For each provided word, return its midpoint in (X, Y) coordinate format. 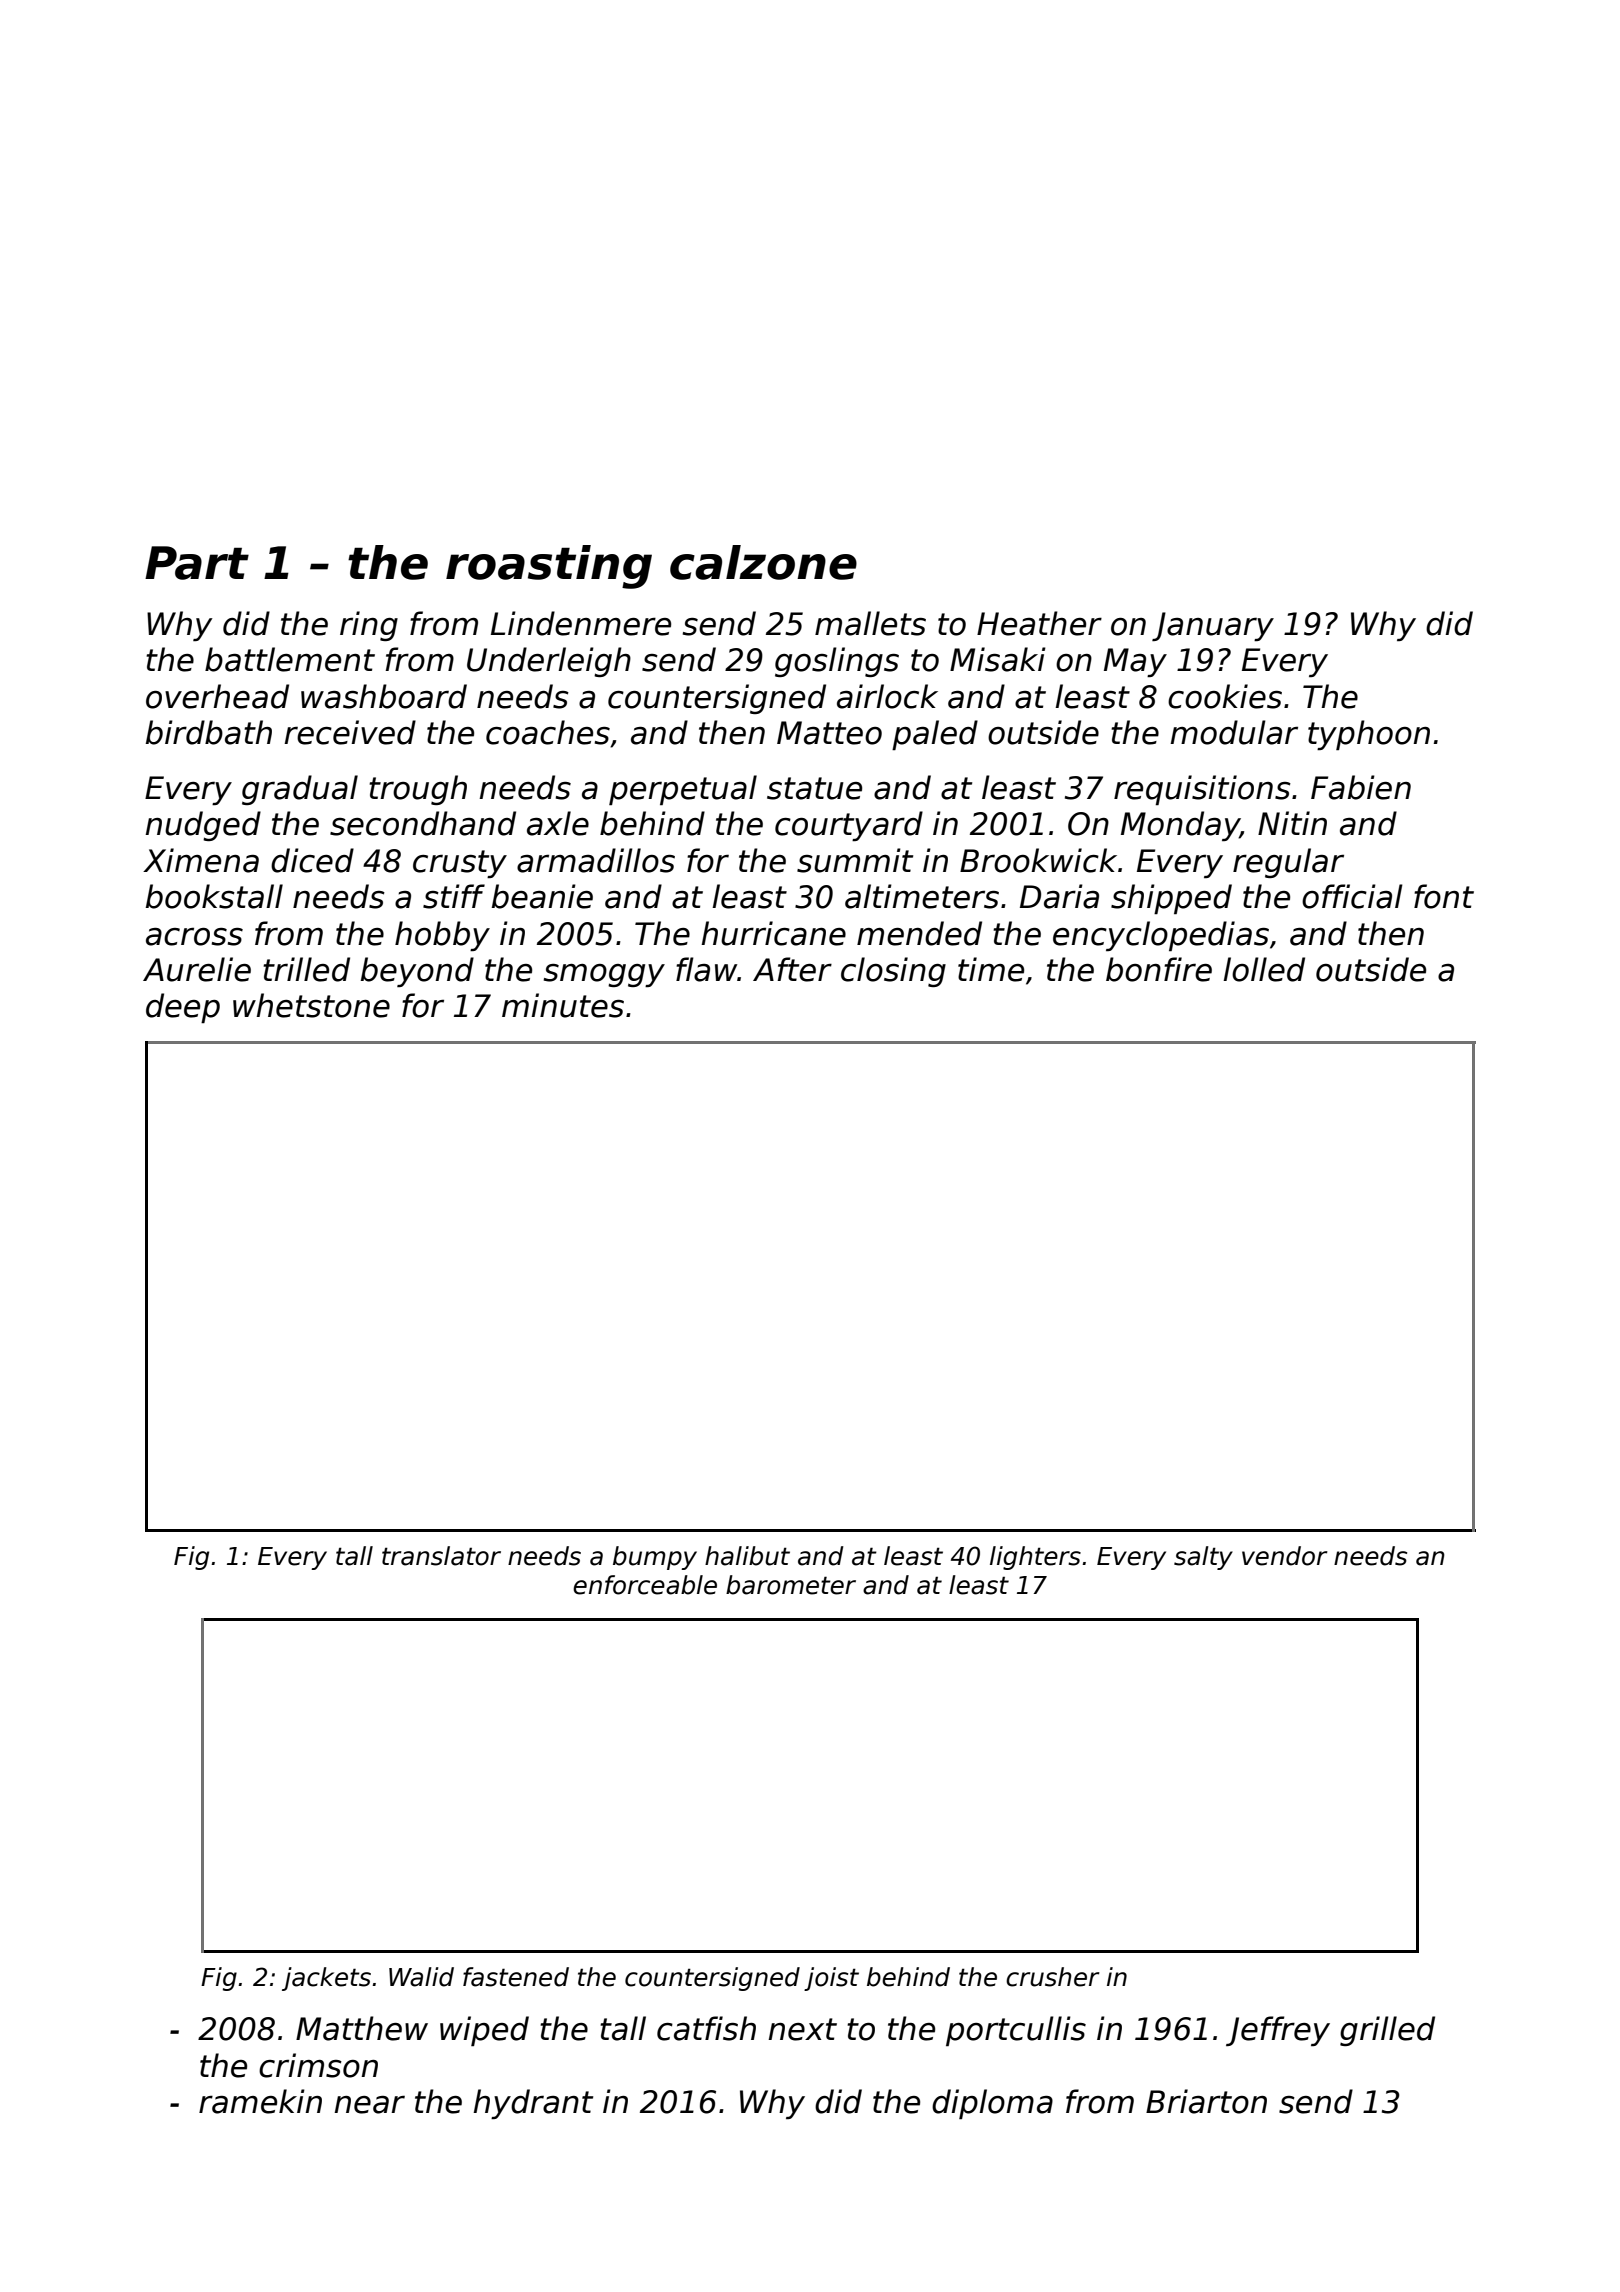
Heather (1039, 623)
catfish (706, 2028)
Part (197, 563)
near (369, 2104)
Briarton (1206, 2101)
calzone (763, 562)
